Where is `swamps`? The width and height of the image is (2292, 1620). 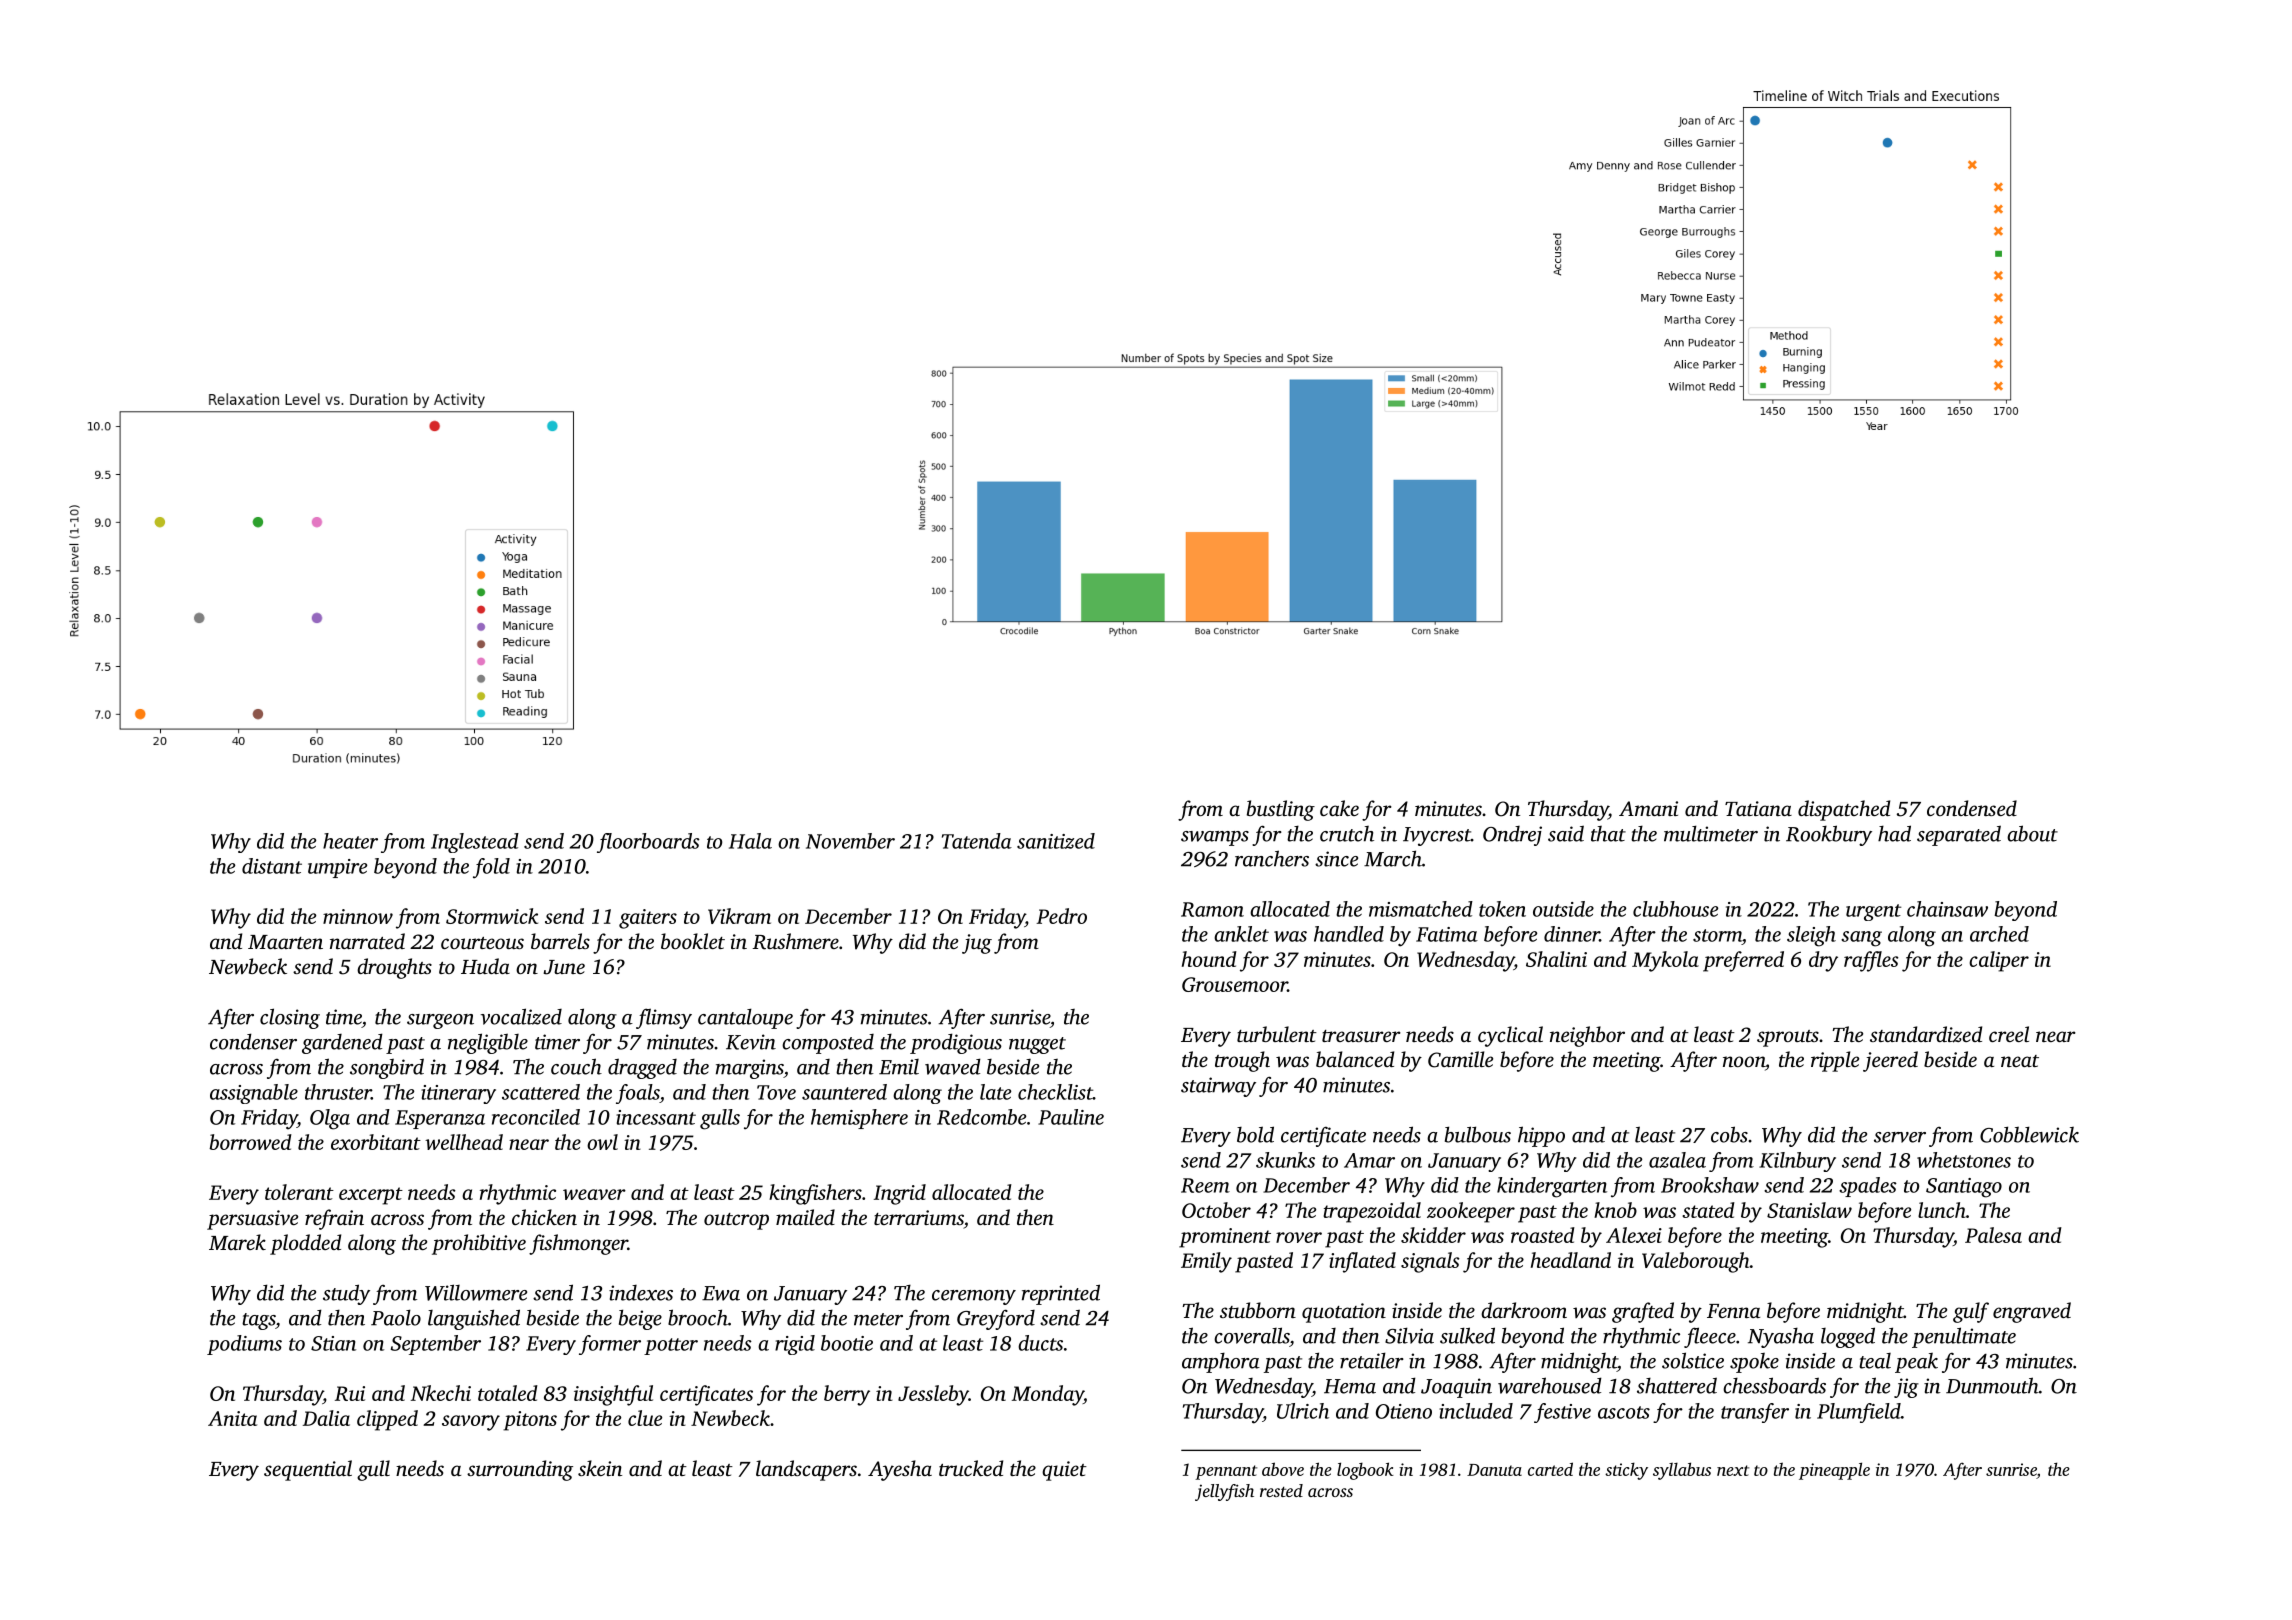 swamps is located at coordinates (1215, 838).
